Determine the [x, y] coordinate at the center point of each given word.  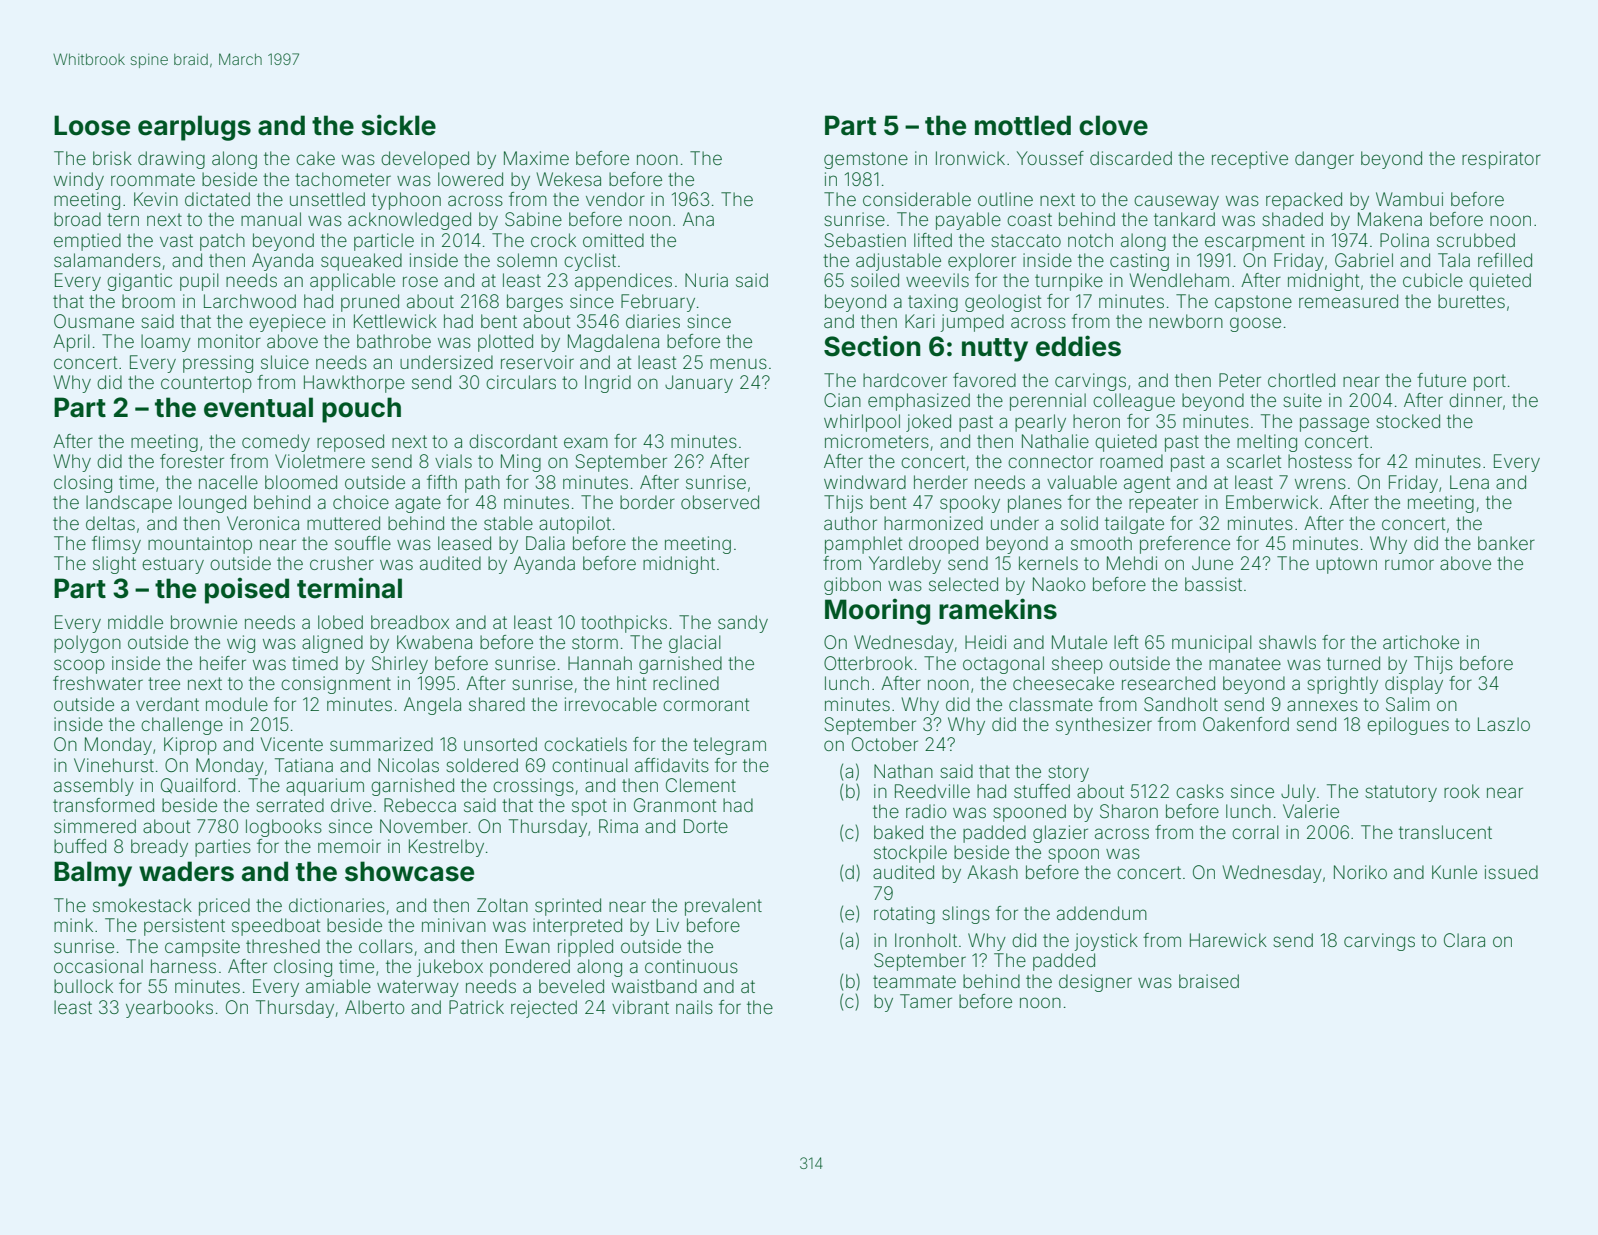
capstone [1253, 303]
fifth [442, 482]
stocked [1408, 421]
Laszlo [1504, 724]
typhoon [406, 201]
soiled [875, 280]
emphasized [919, 402]
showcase [409, 871]
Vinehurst [114, 765]
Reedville [932, 791]
